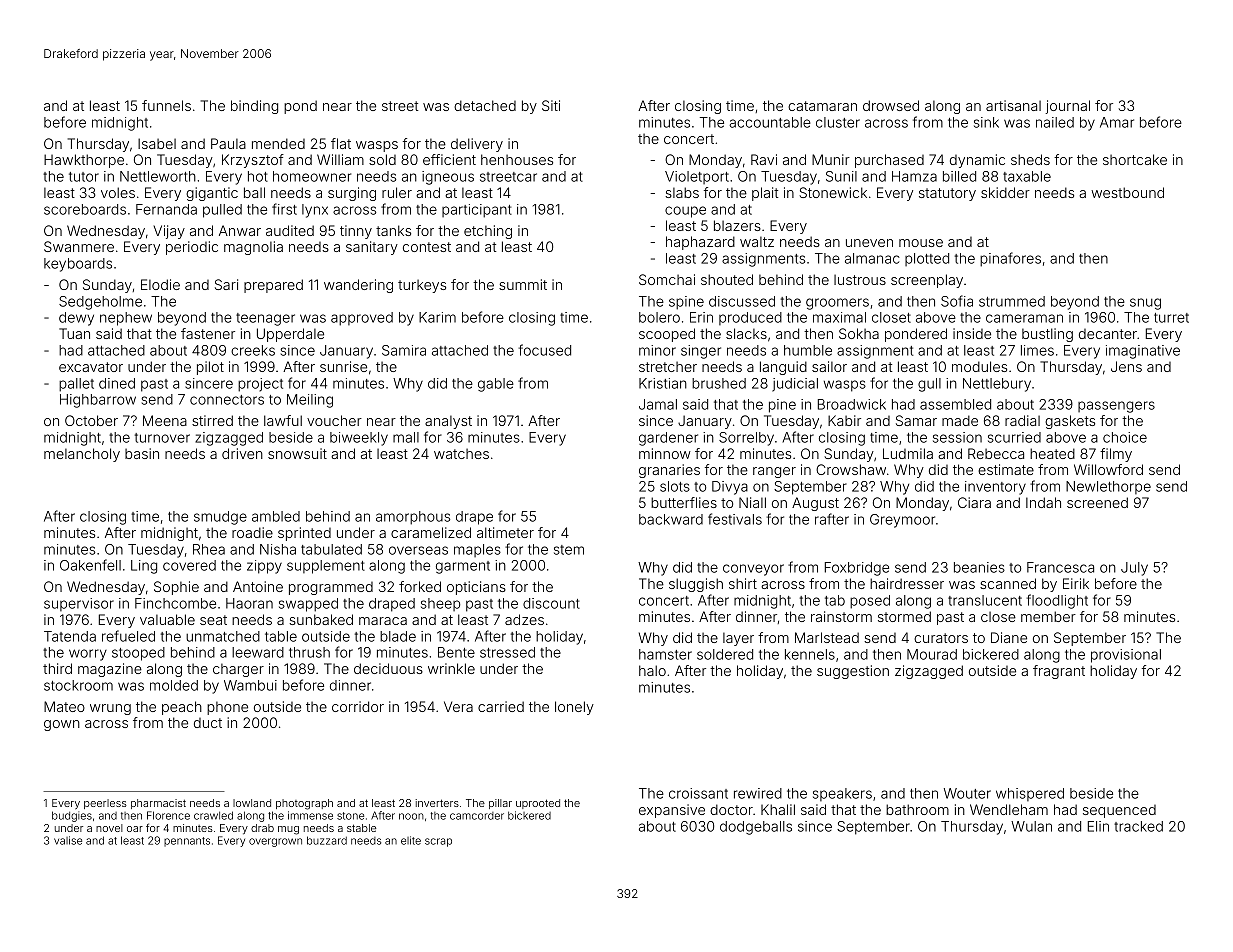  What do you see at coordinates (166, 209) in the image?
I see `Fernanda` at bounding box center [166, 209].
